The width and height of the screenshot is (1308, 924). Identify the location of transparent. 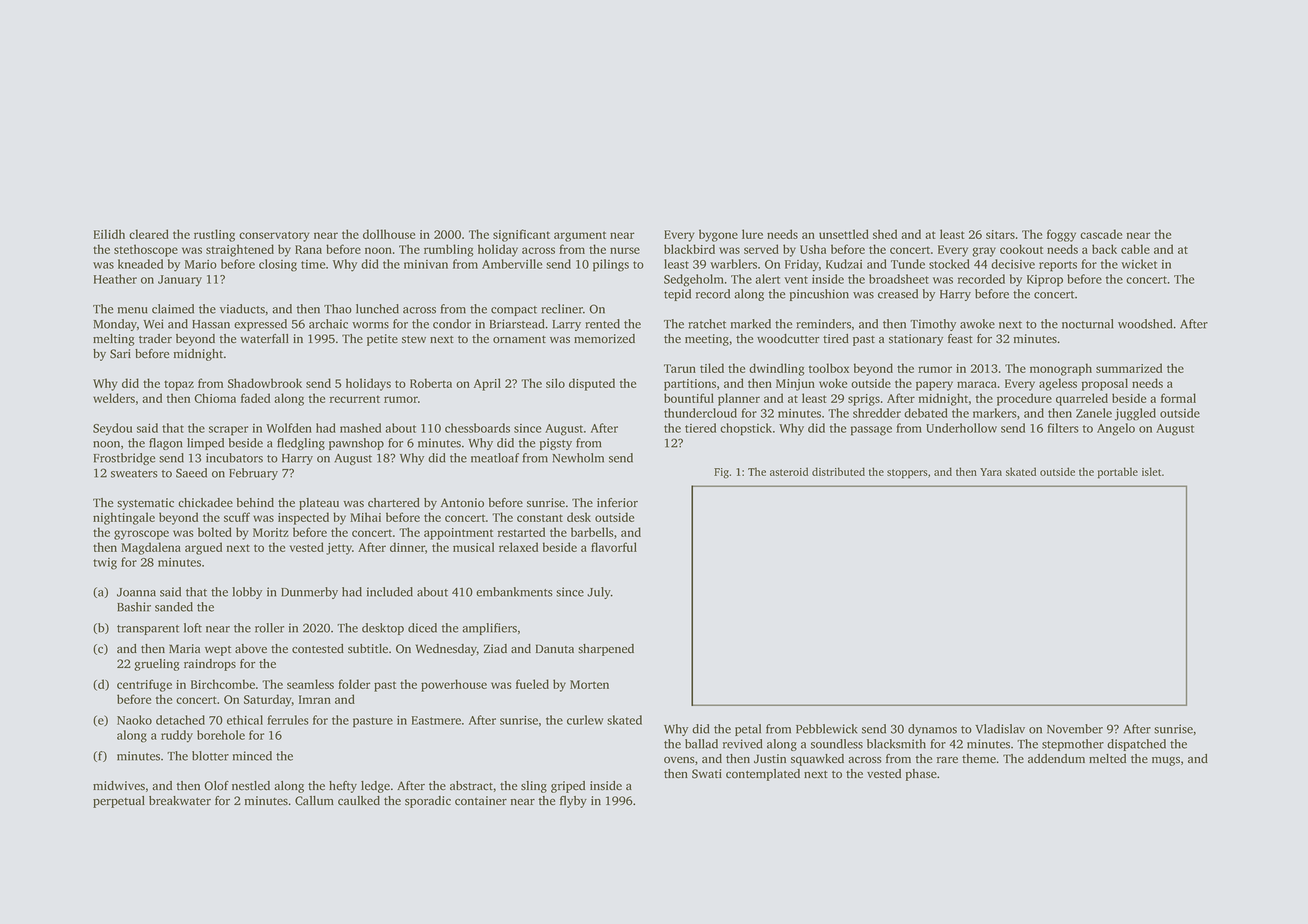
(148, 630).
